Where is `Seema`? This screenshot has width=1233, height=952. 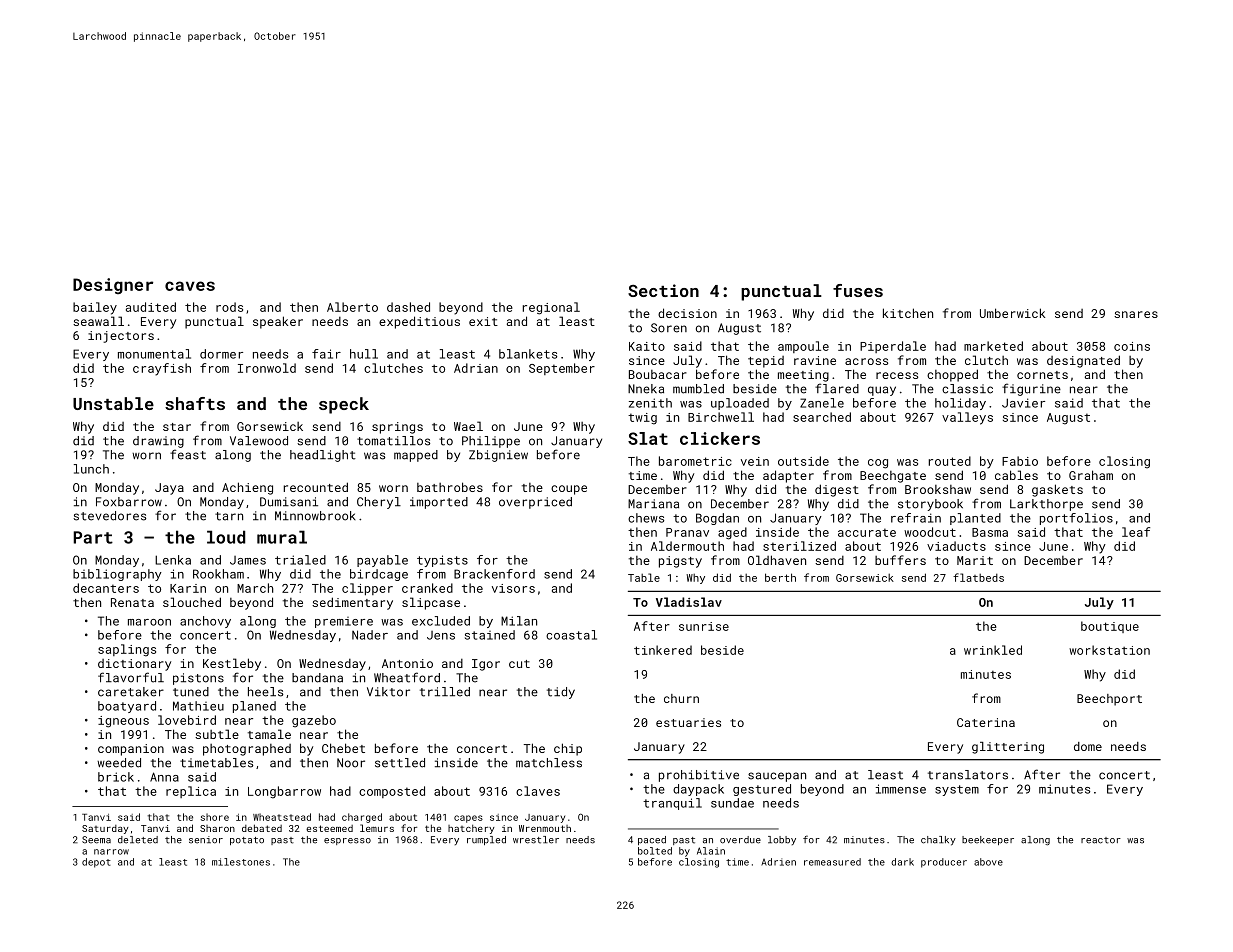 Seema is located at coordinates (96, 840).
